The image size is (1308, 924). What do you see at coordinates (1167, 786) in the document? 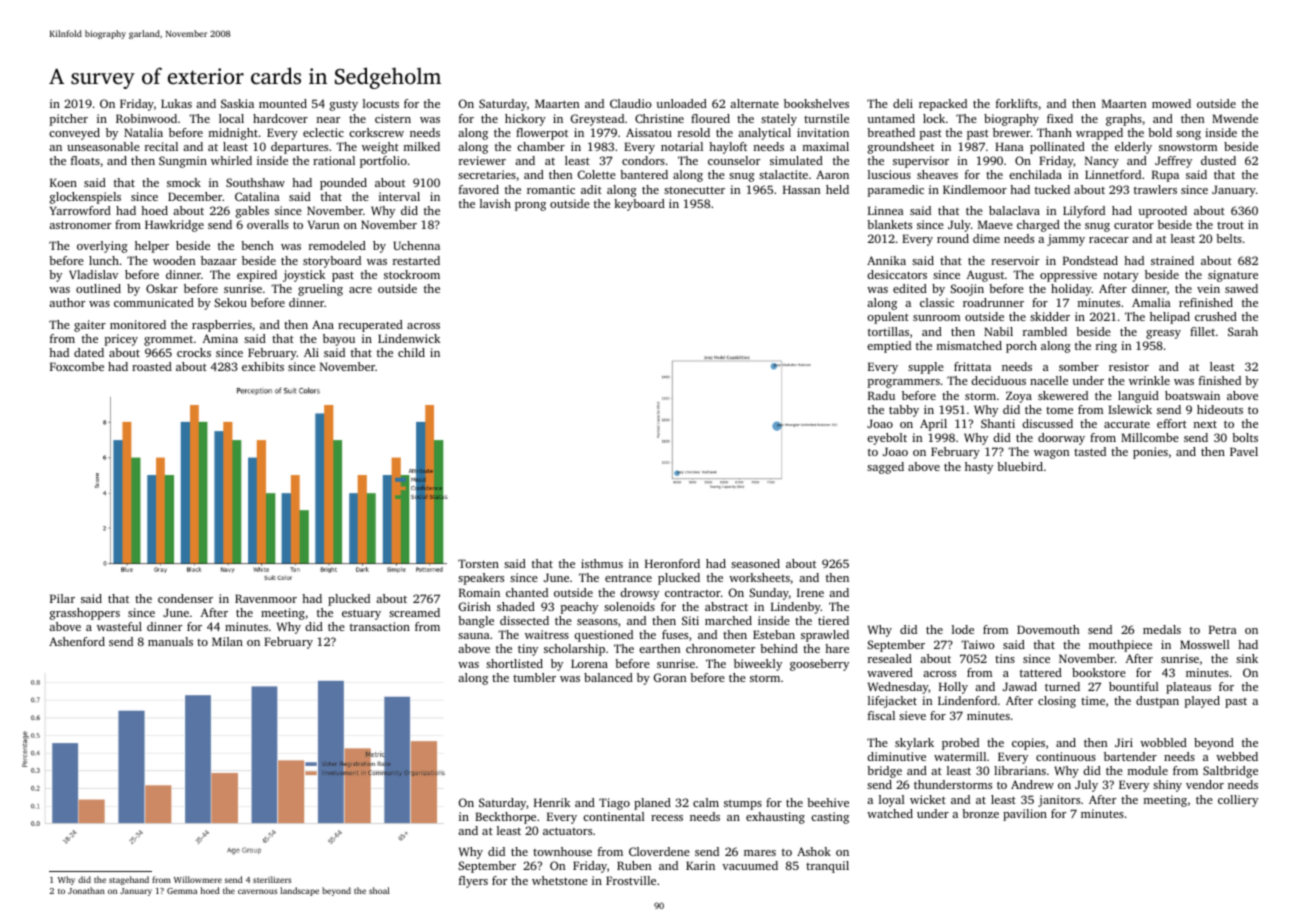
I see `shiny` at bounding box center [1167, 786].
